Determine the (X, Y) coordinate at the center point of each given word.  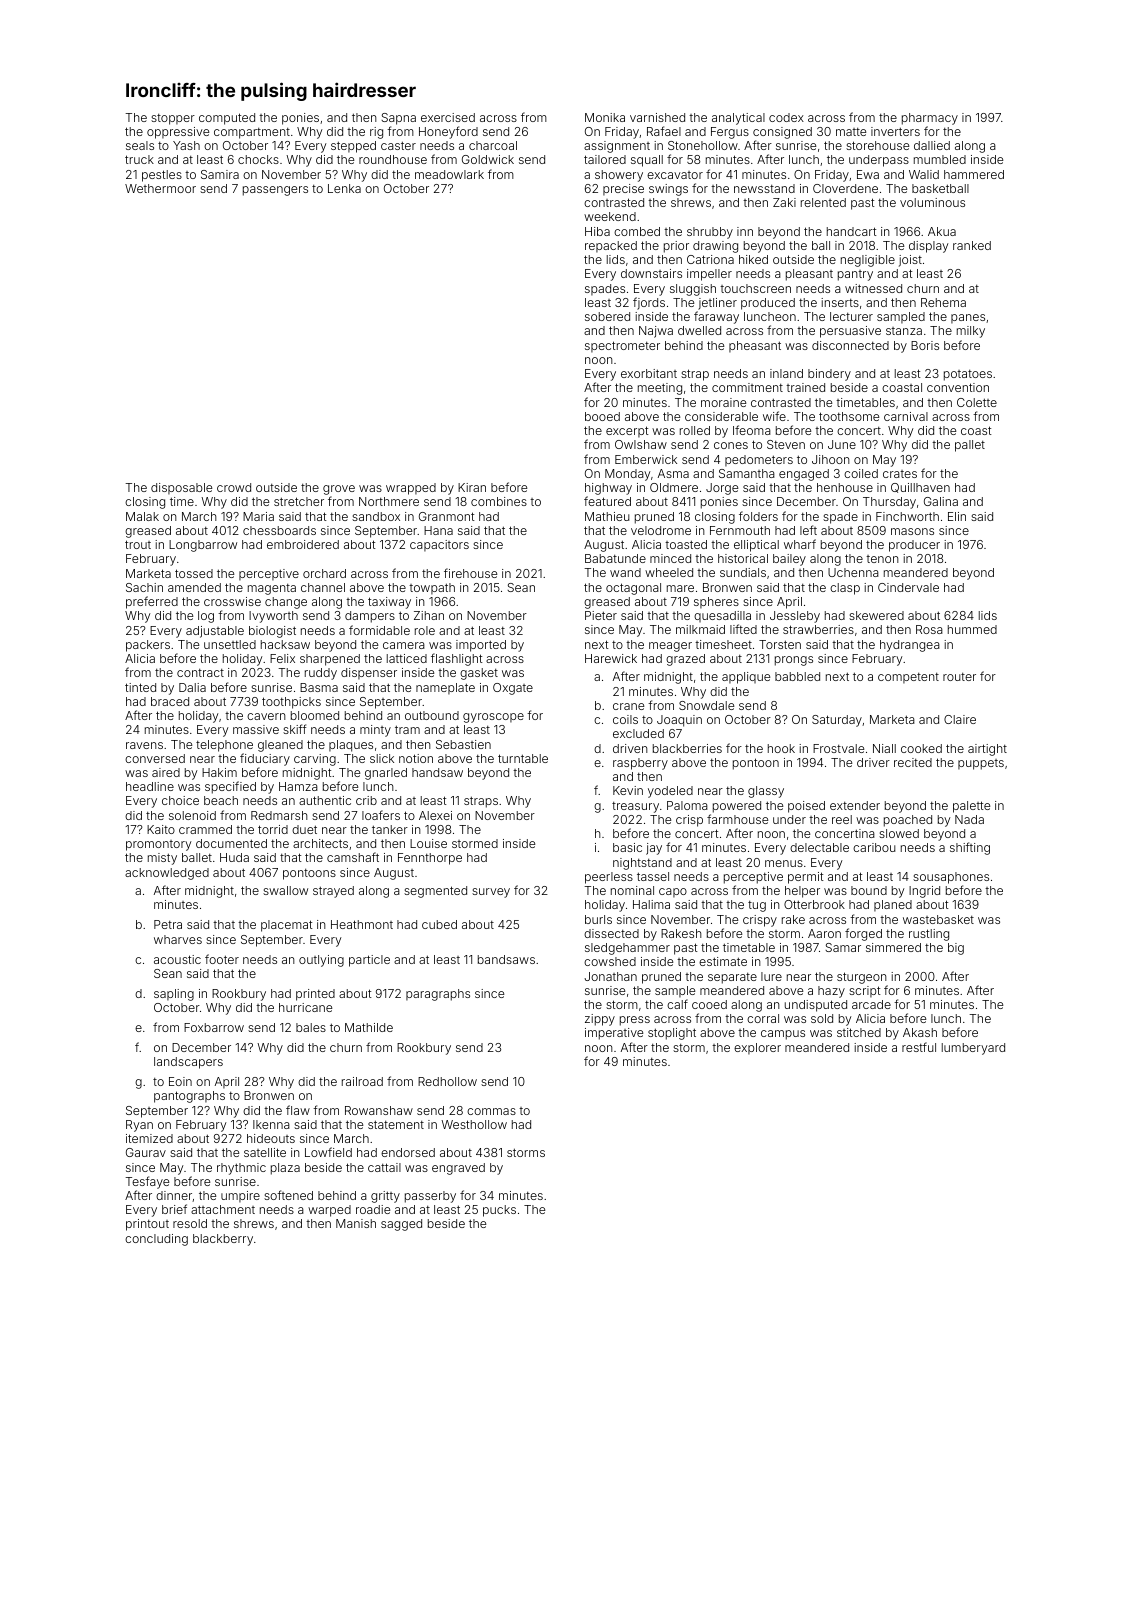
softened (288, 1195)
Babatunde (615, 558)
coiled (861, 473)
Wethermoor (160, 188)
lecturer (851, 316)
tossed (194, 573)
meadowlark (449, 174)
